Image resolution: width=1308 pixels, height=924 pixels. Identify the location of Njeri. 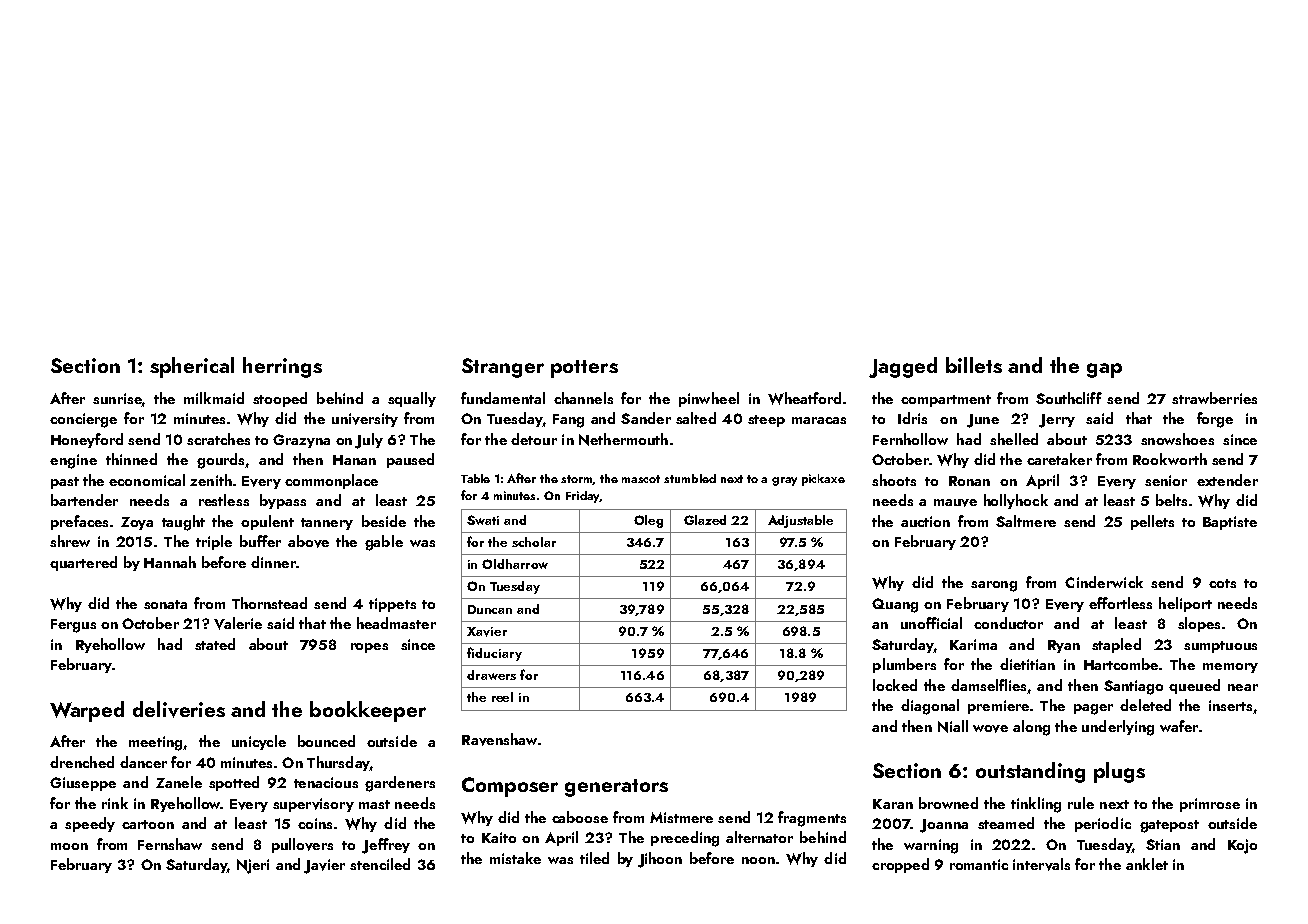
(253, 866).
